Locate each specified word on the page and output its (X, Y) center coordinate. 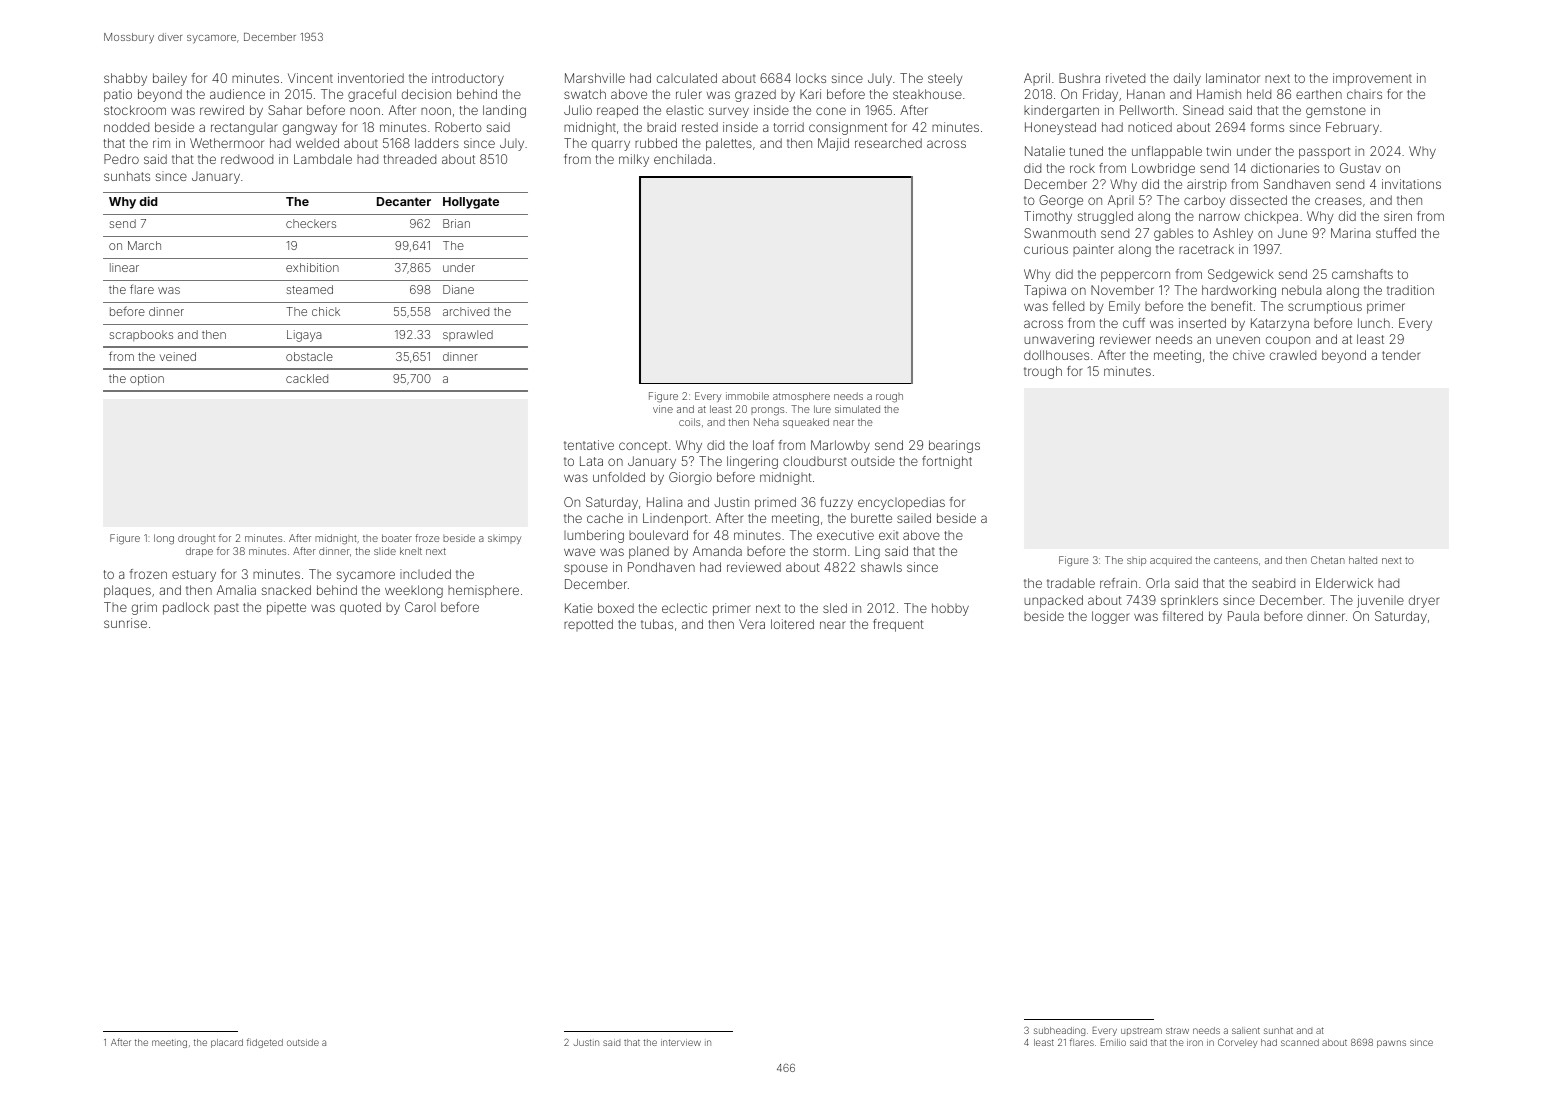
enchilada (682, 159)
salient (1246, 1030)
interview (681, 1042)
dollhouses (1056, 355)
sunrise (125, 623)
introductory (468, 79)
